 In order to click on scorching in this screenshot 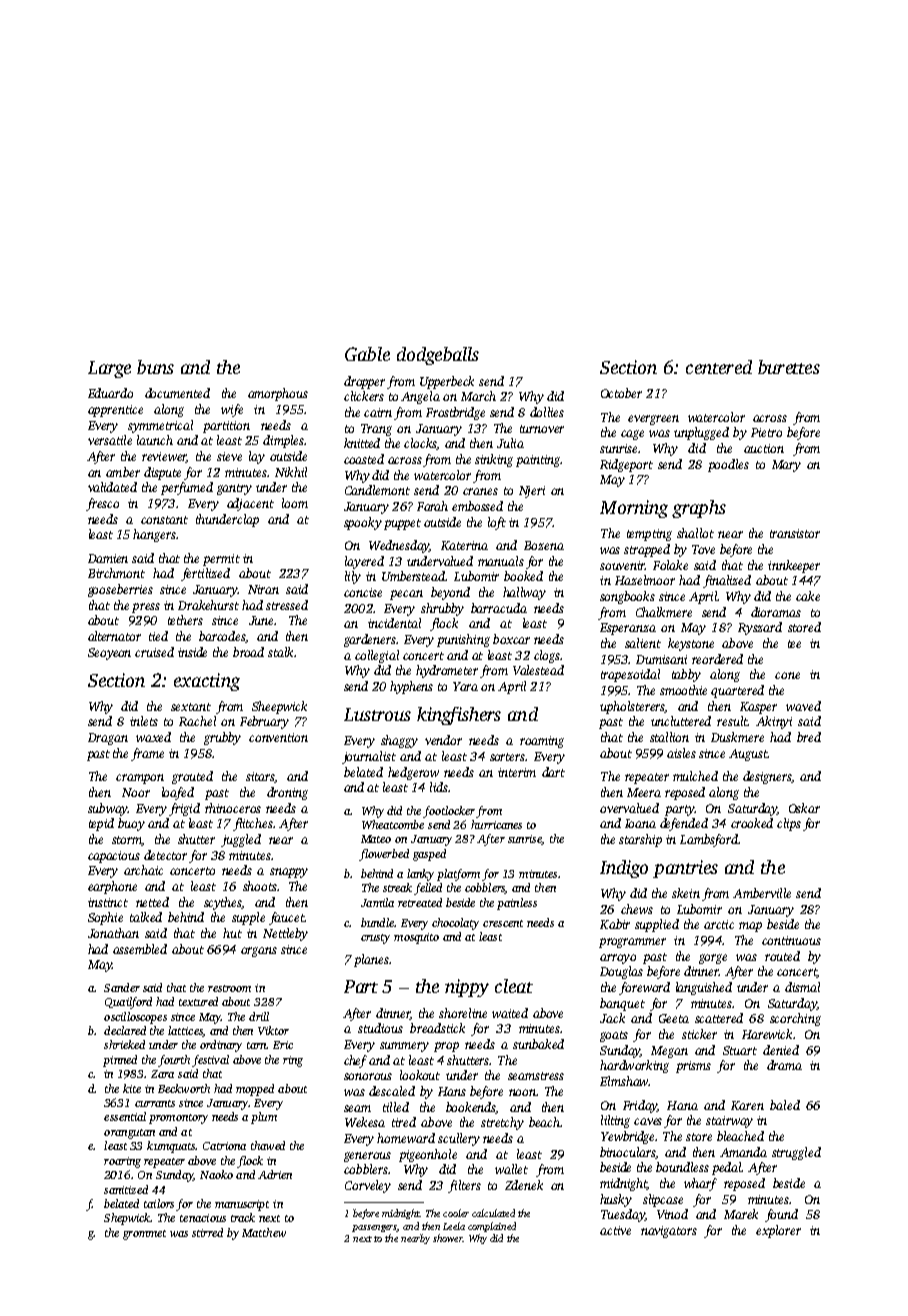, I will do `click(795, 1019)`.
